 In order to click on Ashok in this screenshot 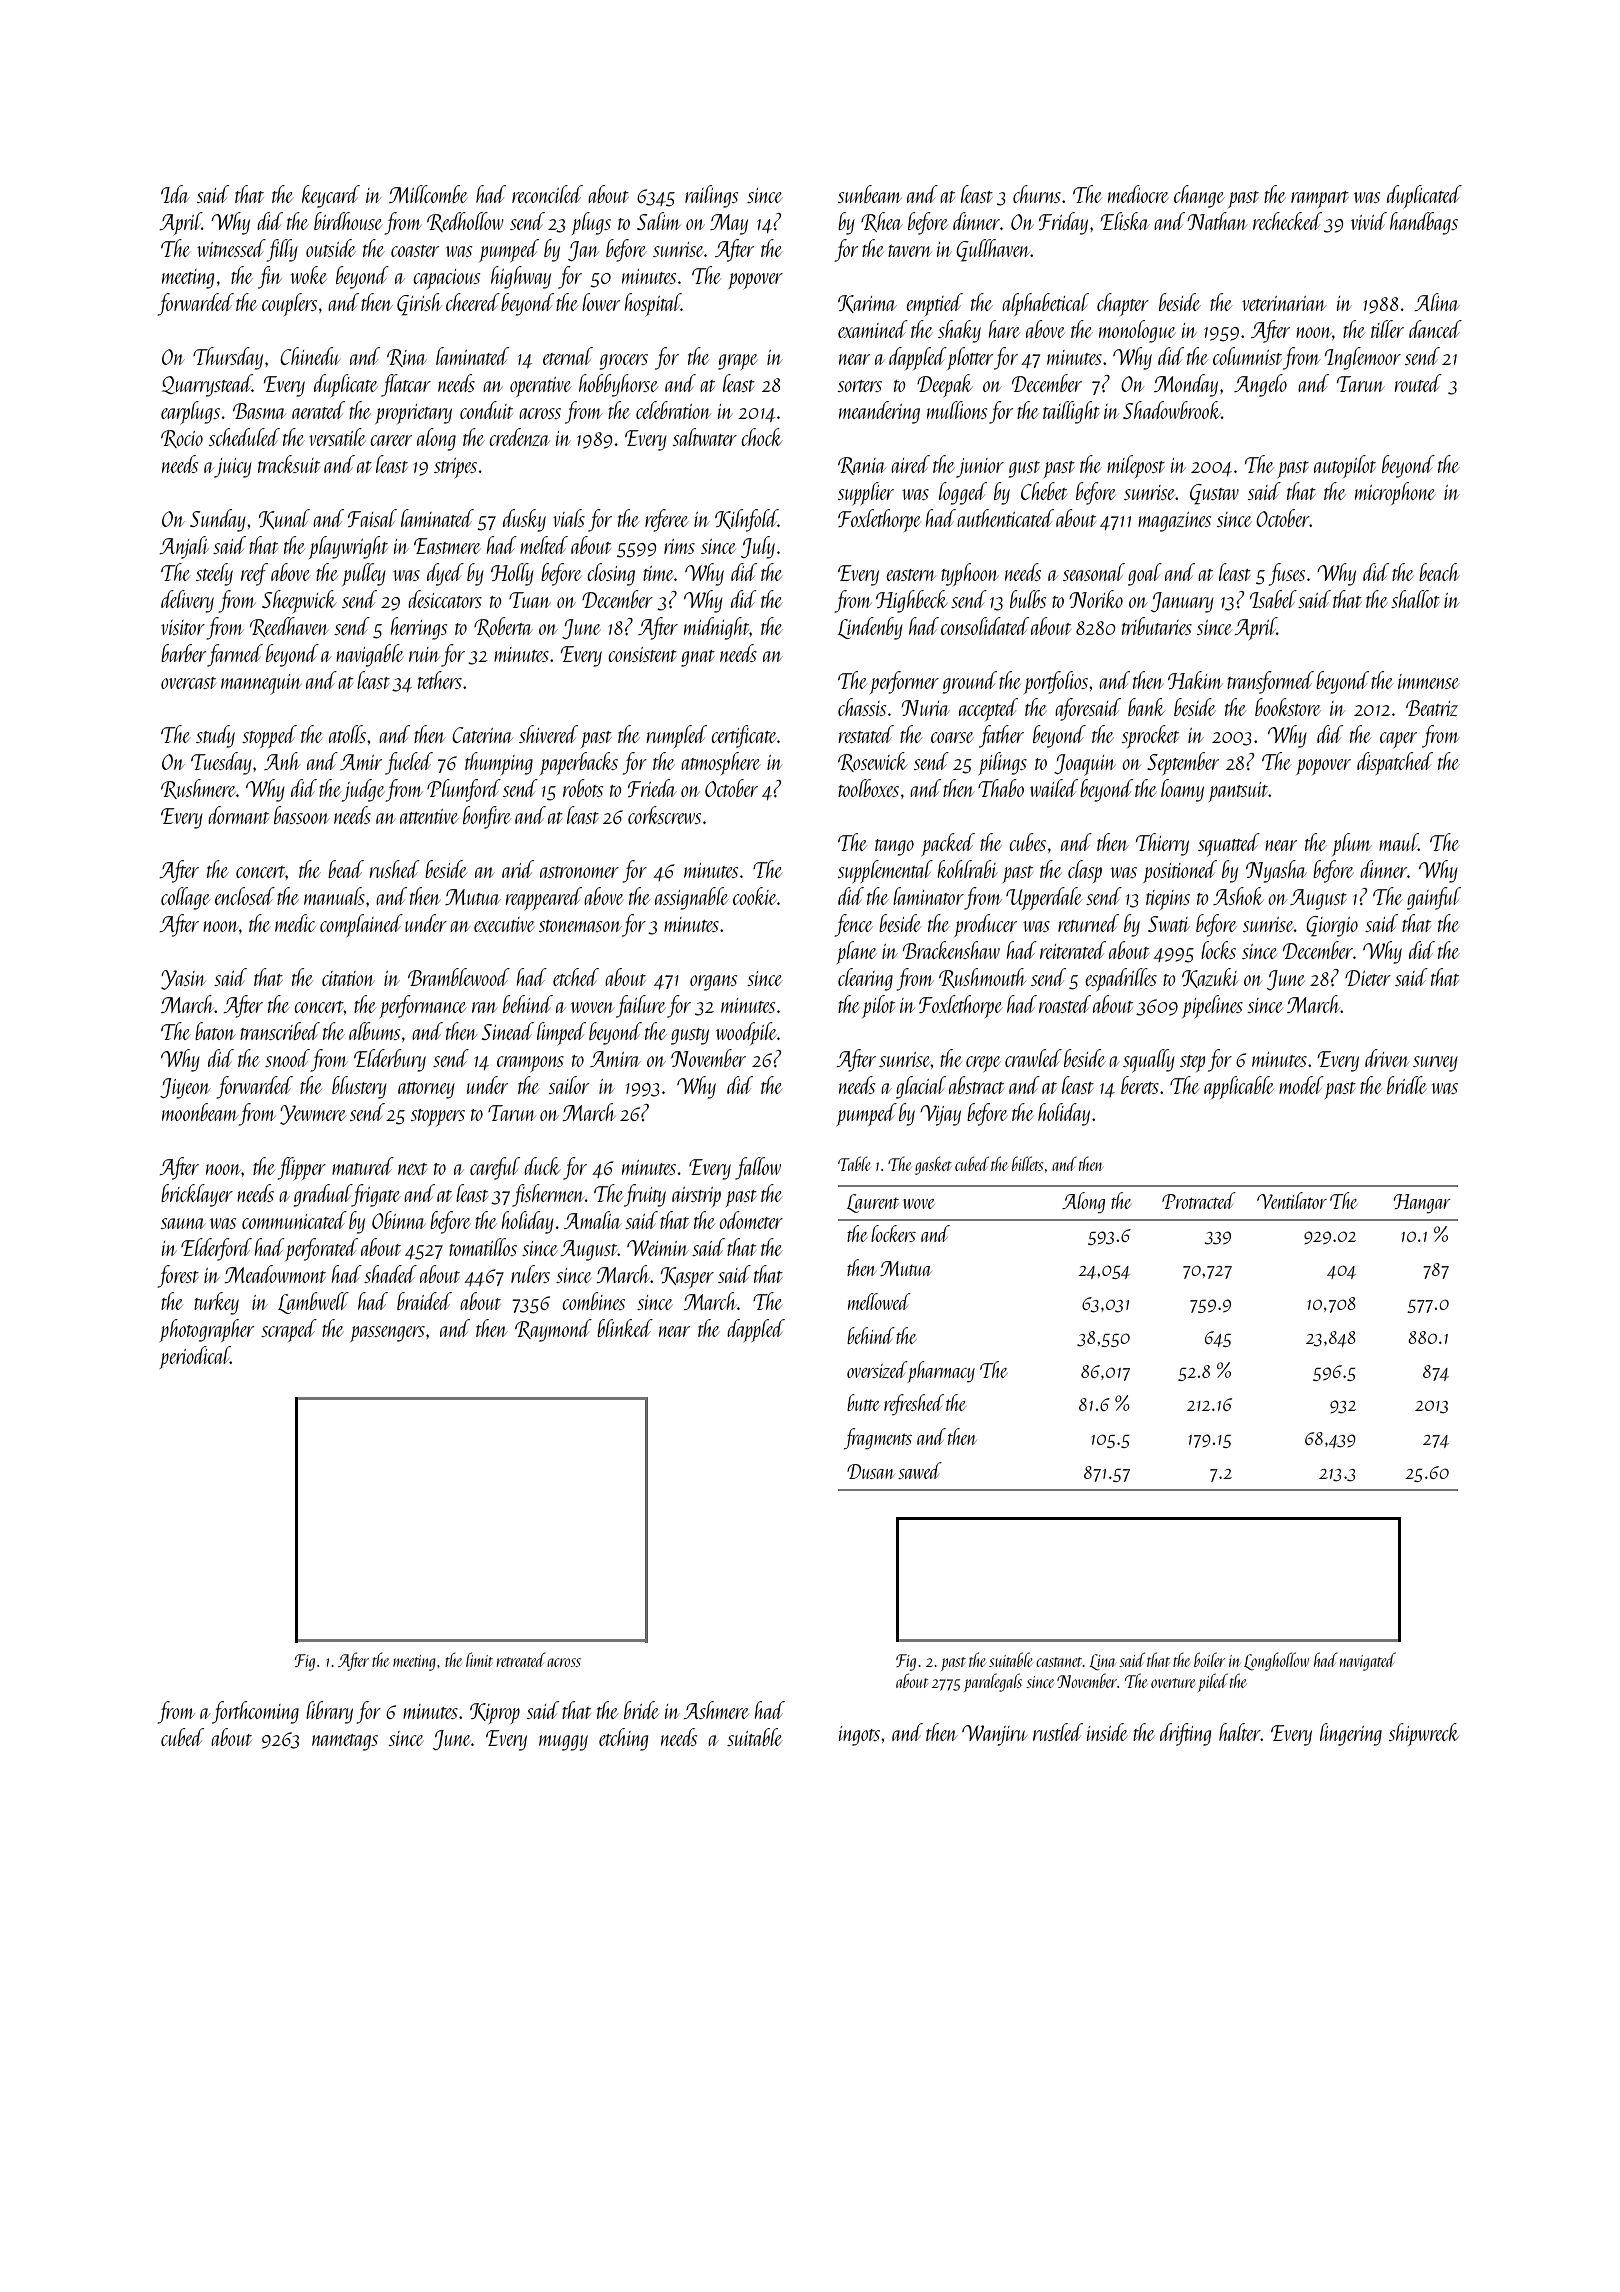, I will do `click(1238, 896)`.
